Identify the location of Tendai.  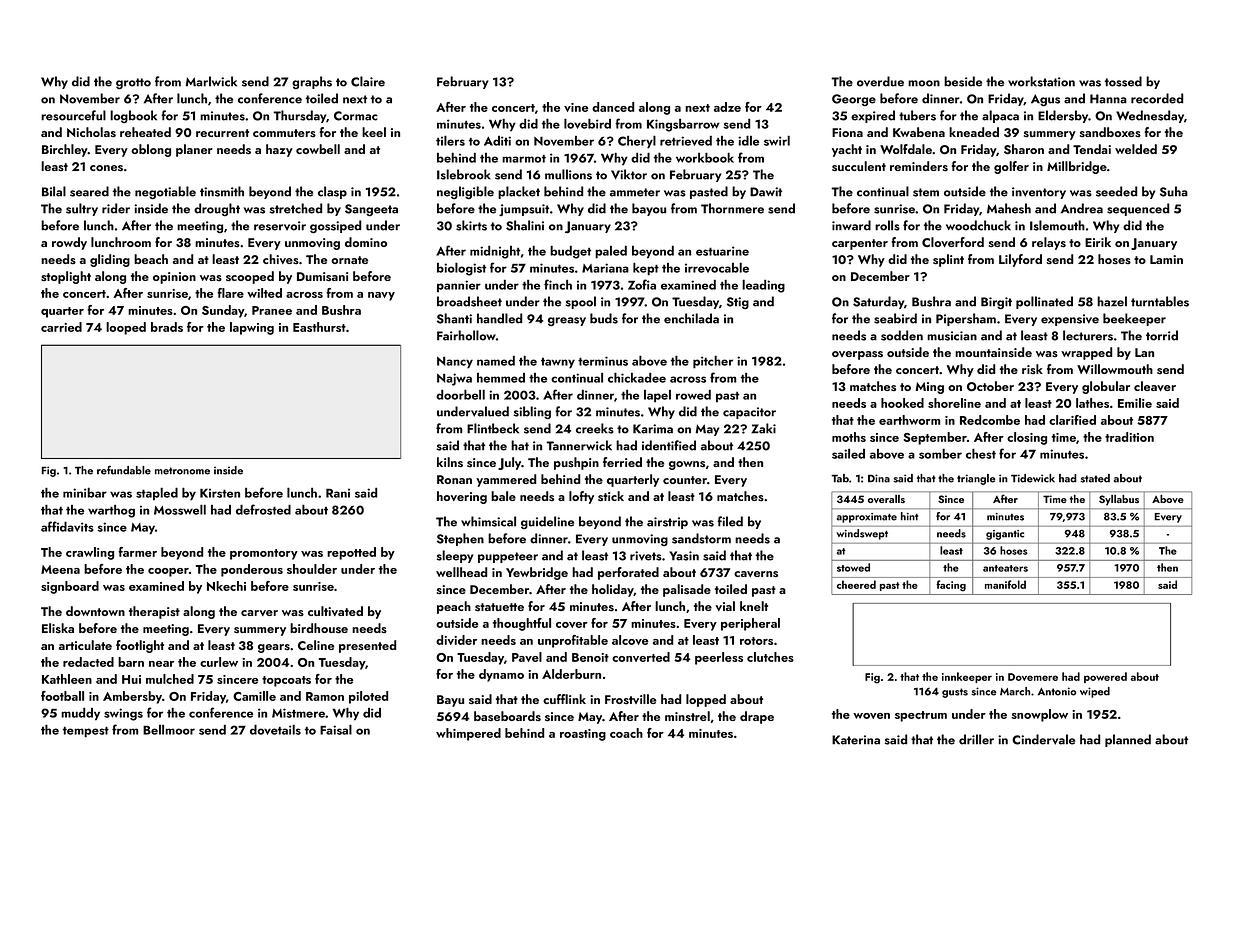
(1092, 149).
